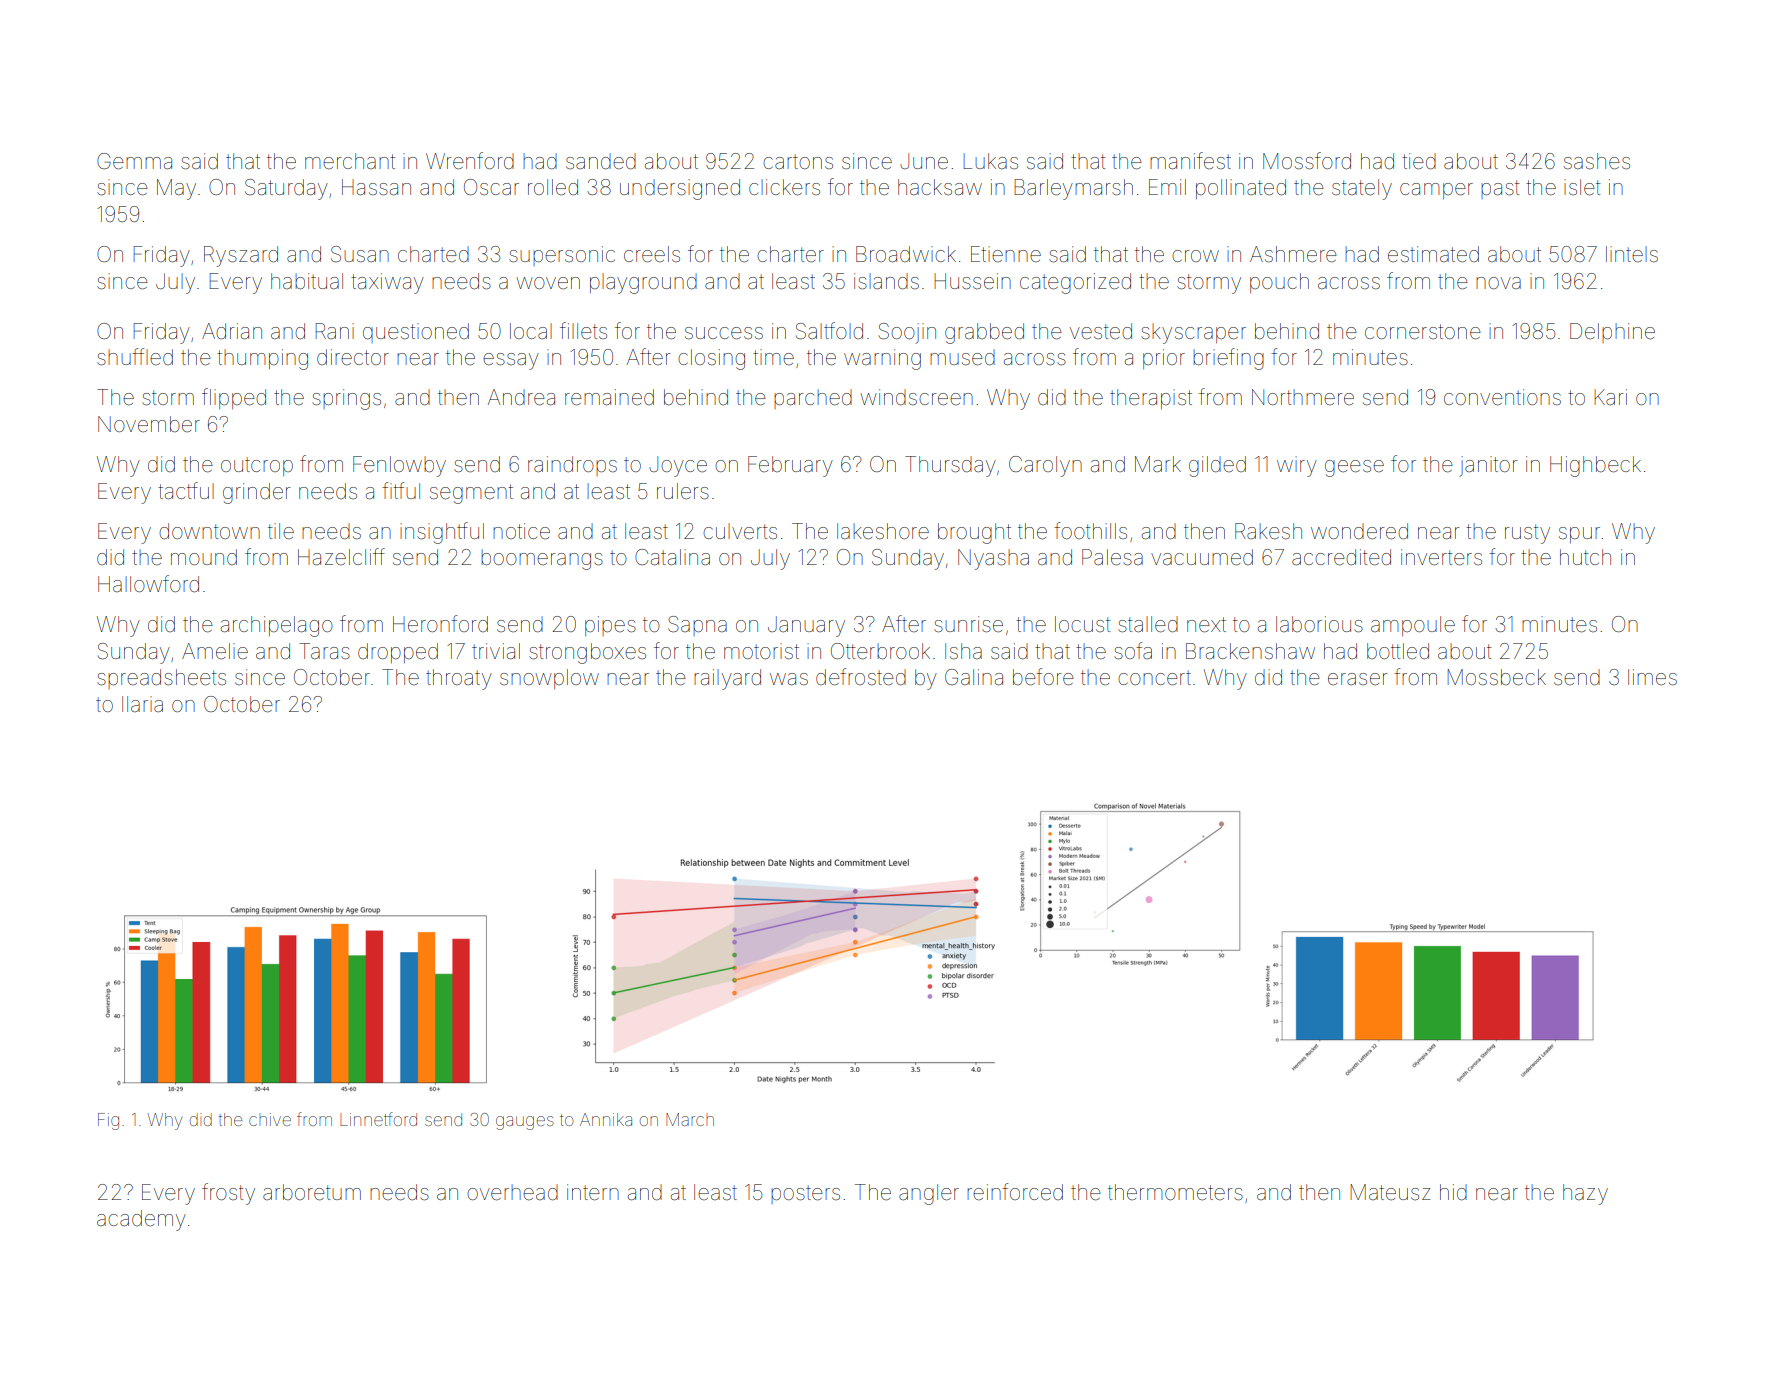 This document has width=1776, height=1373. I want to click on Wrenford, so click(470, 161).
